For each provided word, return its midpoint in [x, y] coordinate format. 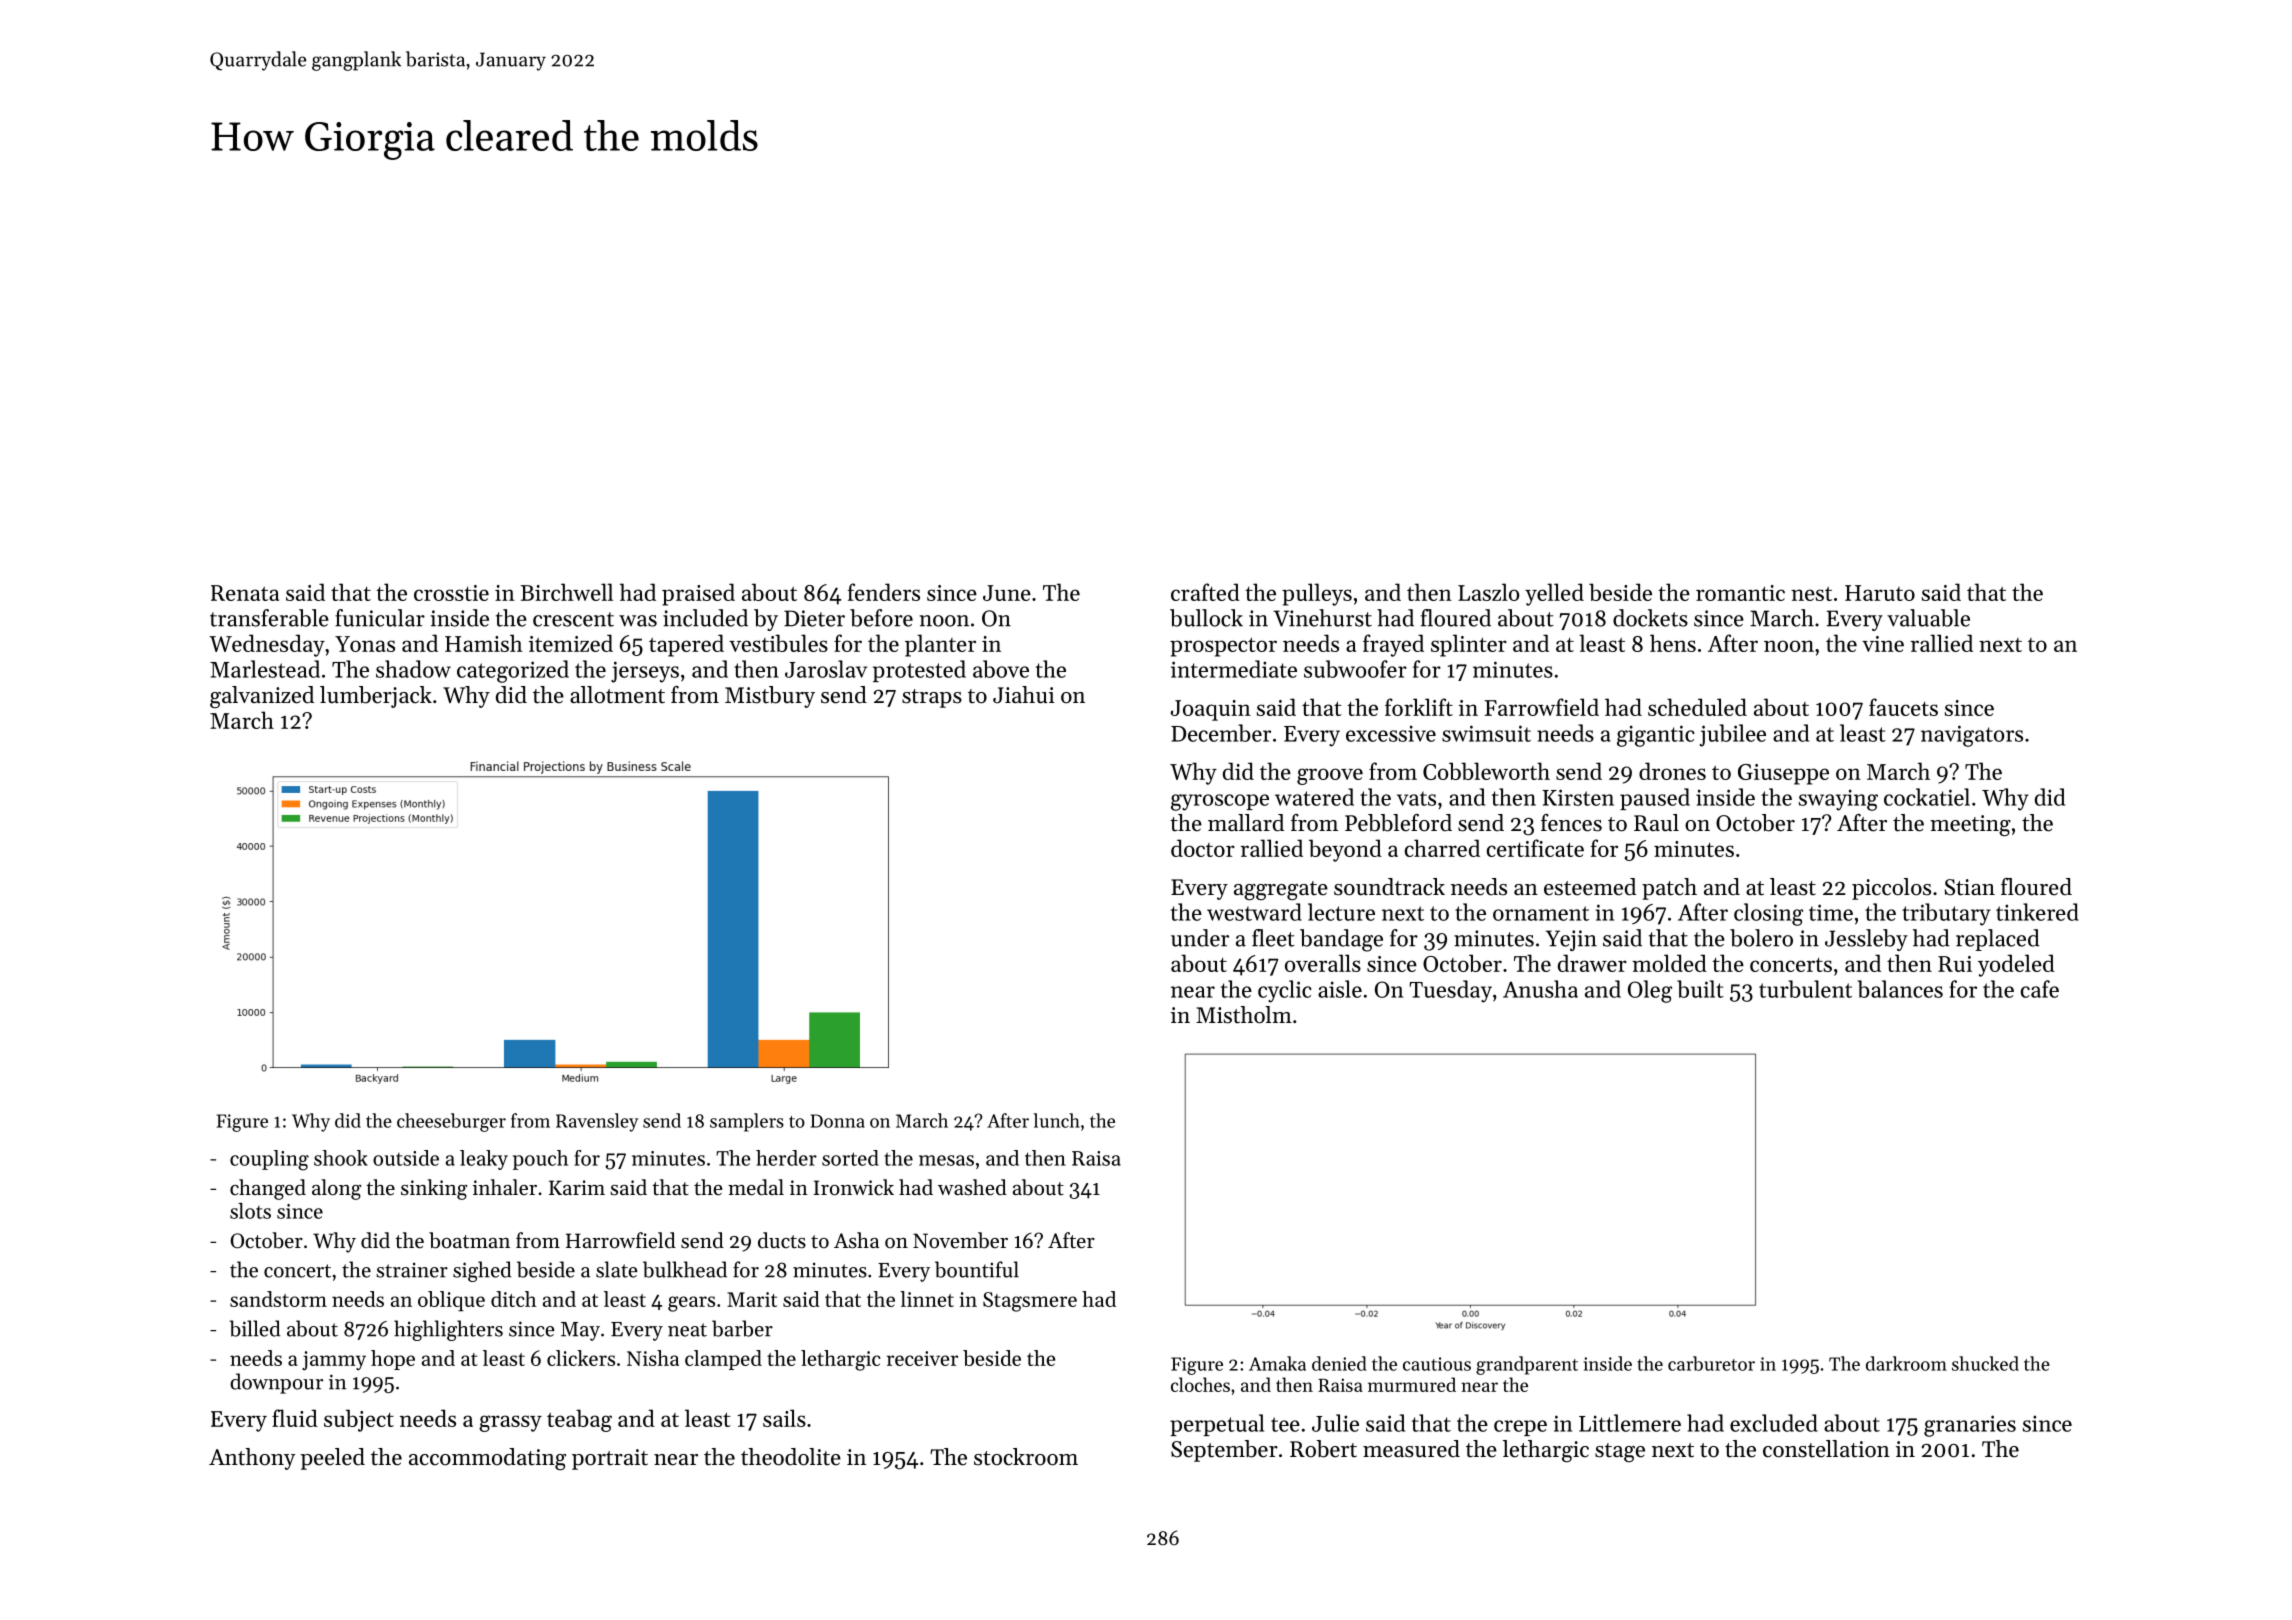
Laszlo [1488, 592]
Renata [245, 593]
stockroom [1026, 1457]
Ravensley [597, 1122]
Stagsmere [1030, 1302]
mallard [1246, 823]
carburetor [1711, 1363]
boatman [469, 1240]
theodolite [791, 1457]
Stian [1970, 887]
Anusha [1540, 989]
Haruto [1880, 593]
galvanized [262, 697]
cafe [2040, 989]
